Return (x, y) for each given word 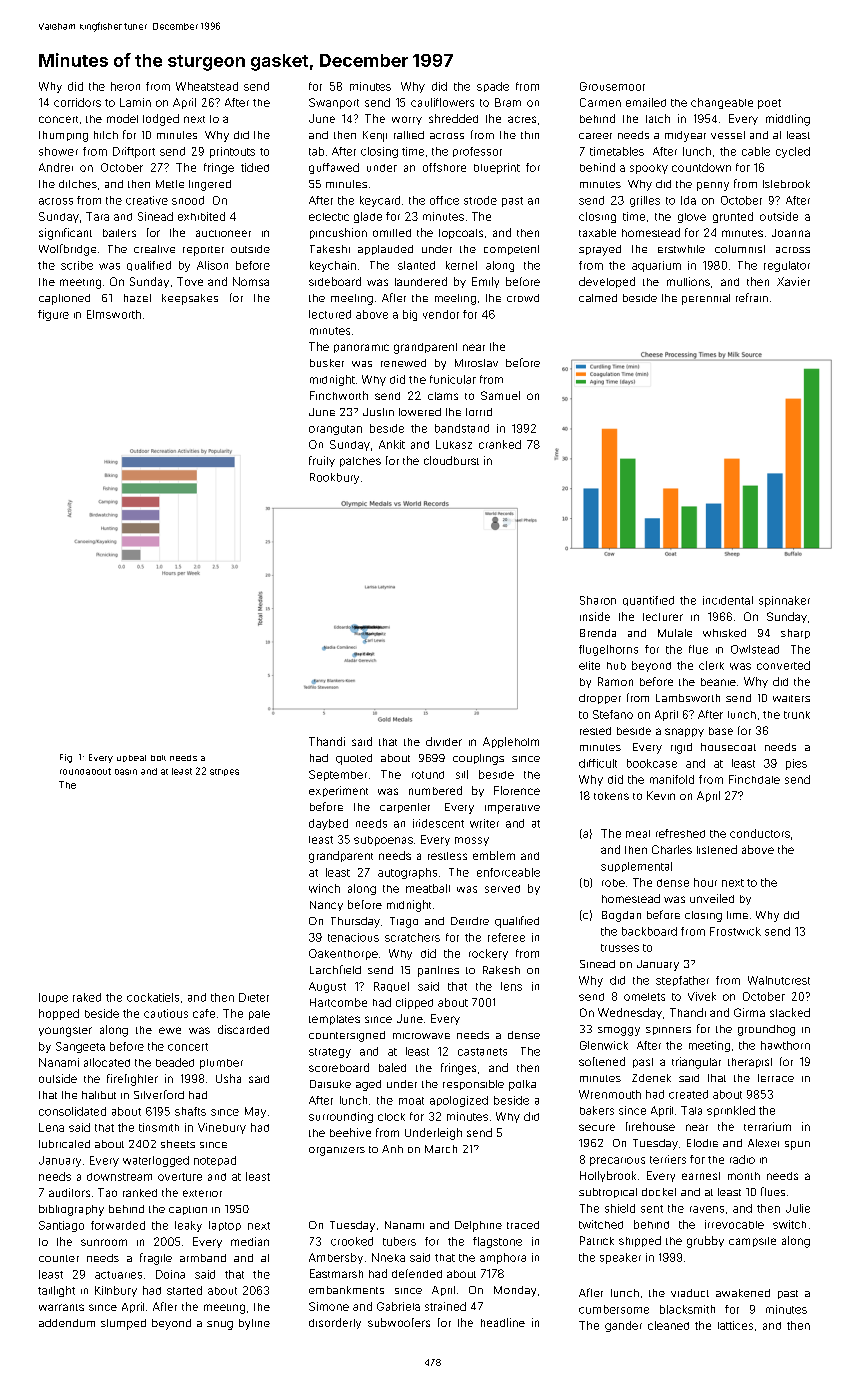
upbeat (131, 758)
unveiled (712, 898)
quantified (648, 601)
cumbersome (614, 1309)
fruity (322, 461)
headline (503, 1322)
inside (595, 616)
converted (783, 665)
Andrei (56, 167)
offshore (444, 167)
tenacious (353, 937)
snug (220, 1325)
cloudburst (451, 460)
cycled (793, 152)
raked (87, 997)
